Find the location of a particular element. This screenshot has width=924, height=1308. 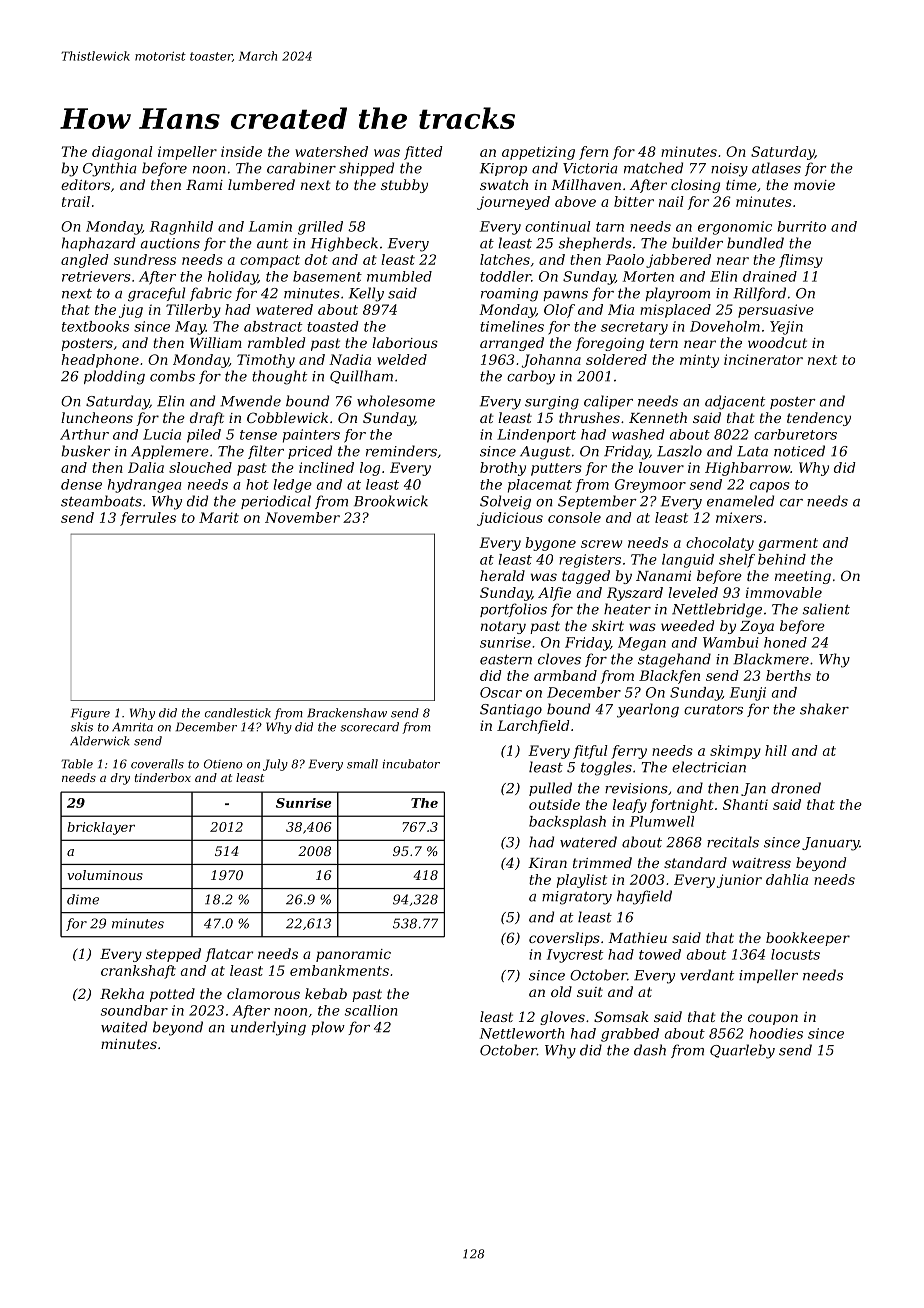

underlying is located at coordinates (268, 1028).
